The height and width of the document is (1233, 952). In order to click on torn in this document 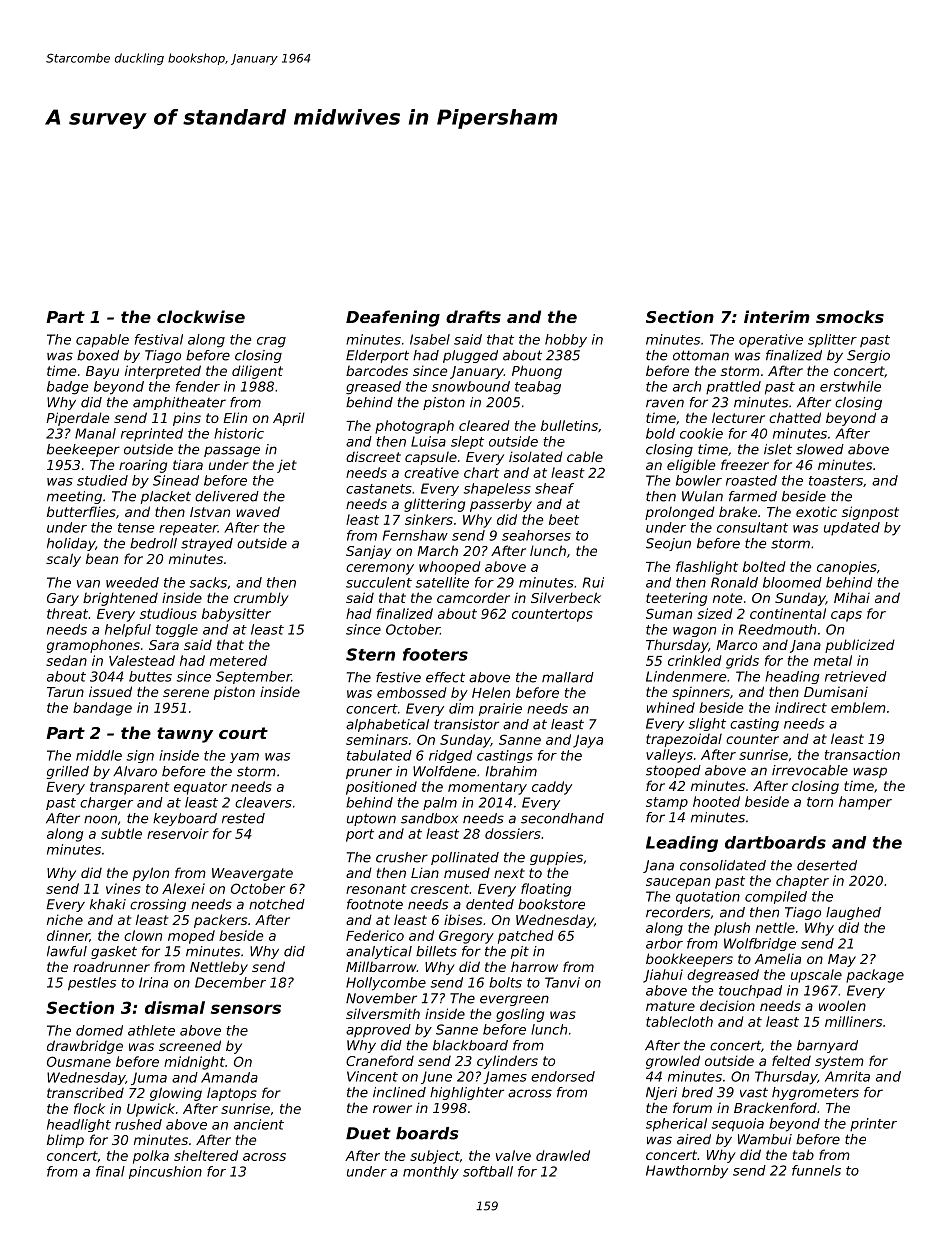, I will do `click(820, 802)`.
